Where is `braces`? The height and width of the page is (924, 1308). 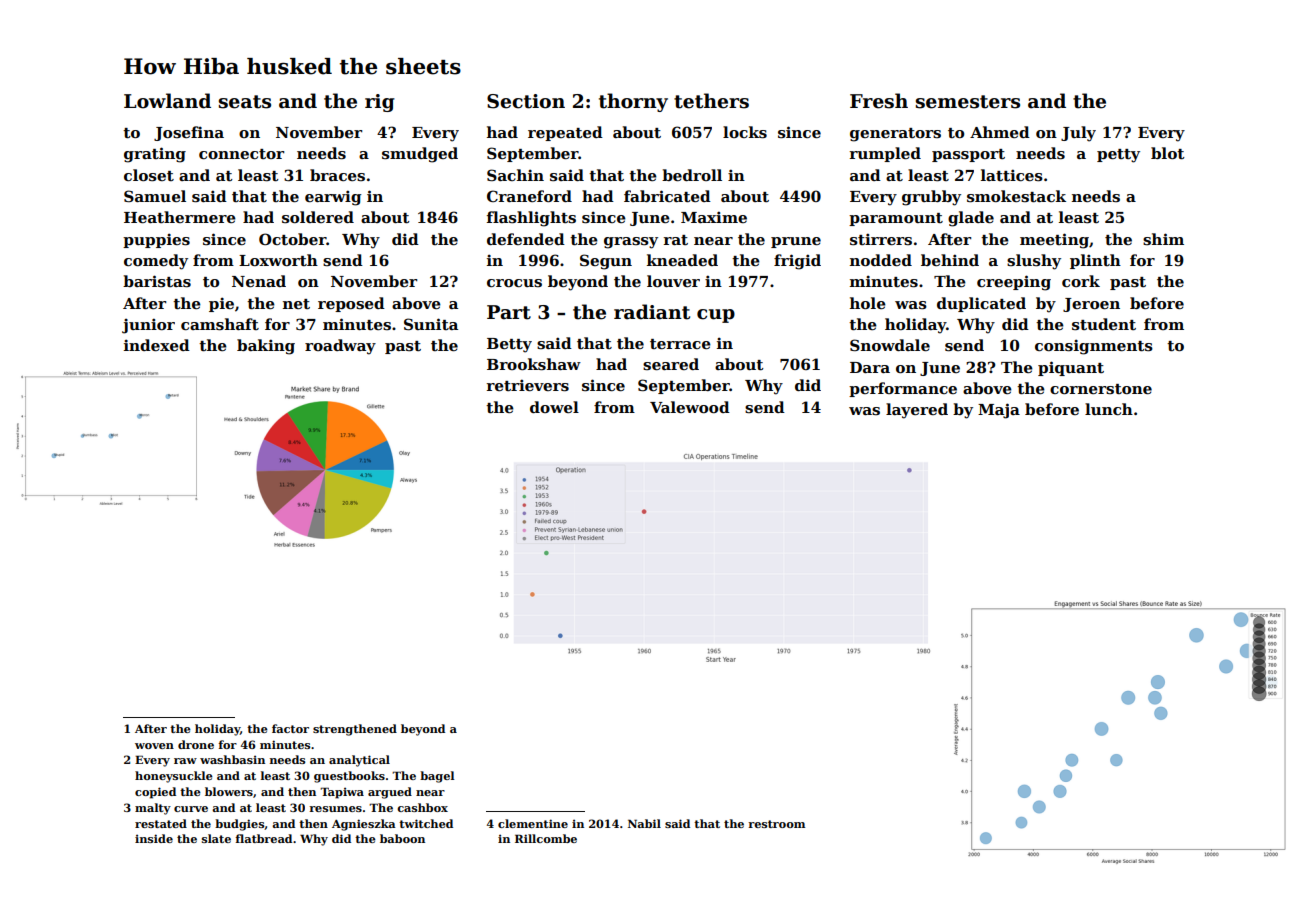
braces is located at coordinates (337, 175).
